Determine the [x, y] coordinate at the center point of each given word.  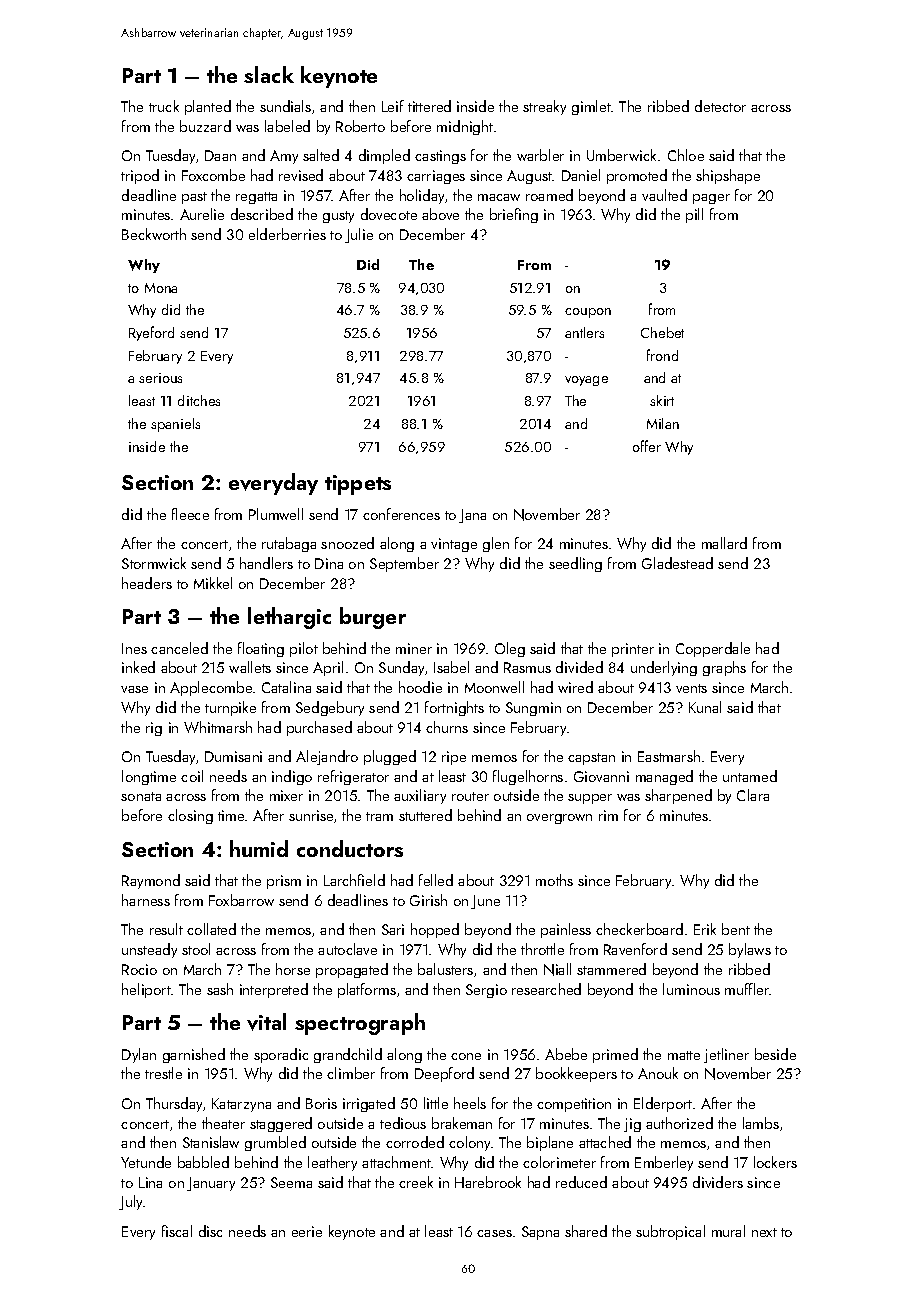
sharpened [678, 796]
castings [440, 157]
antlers [584, 332]
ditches [199, 400]
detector [720, 106]
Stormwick [154, 563]
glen [496, 544]
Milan [663, 423]
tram [379, 816]
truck [164, 106]
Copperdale [713, 649]
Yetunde [146, 1162]
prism [284, 882]
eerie [307, 1231]
